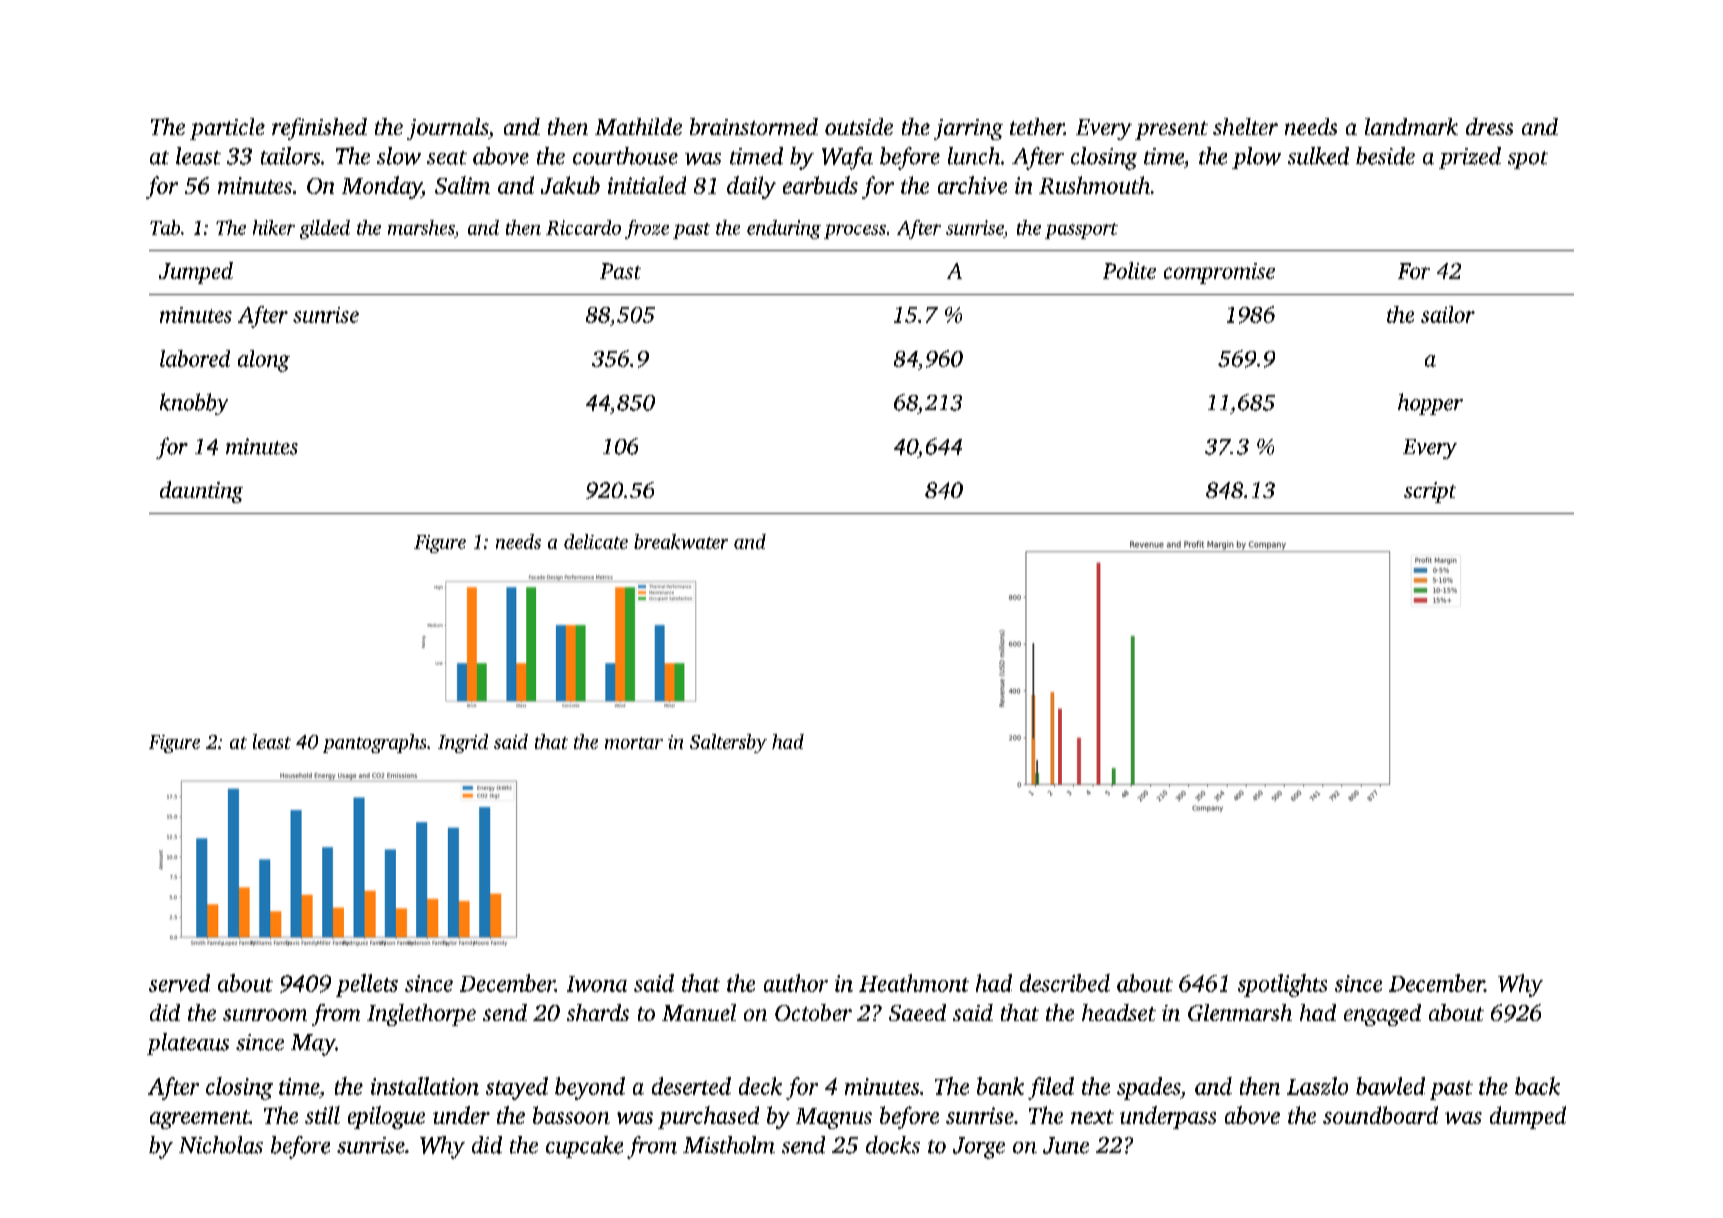  What do you see at coordinates (1081, 231) in the page?
I see `passport` at bounding box center [1081, 231].
